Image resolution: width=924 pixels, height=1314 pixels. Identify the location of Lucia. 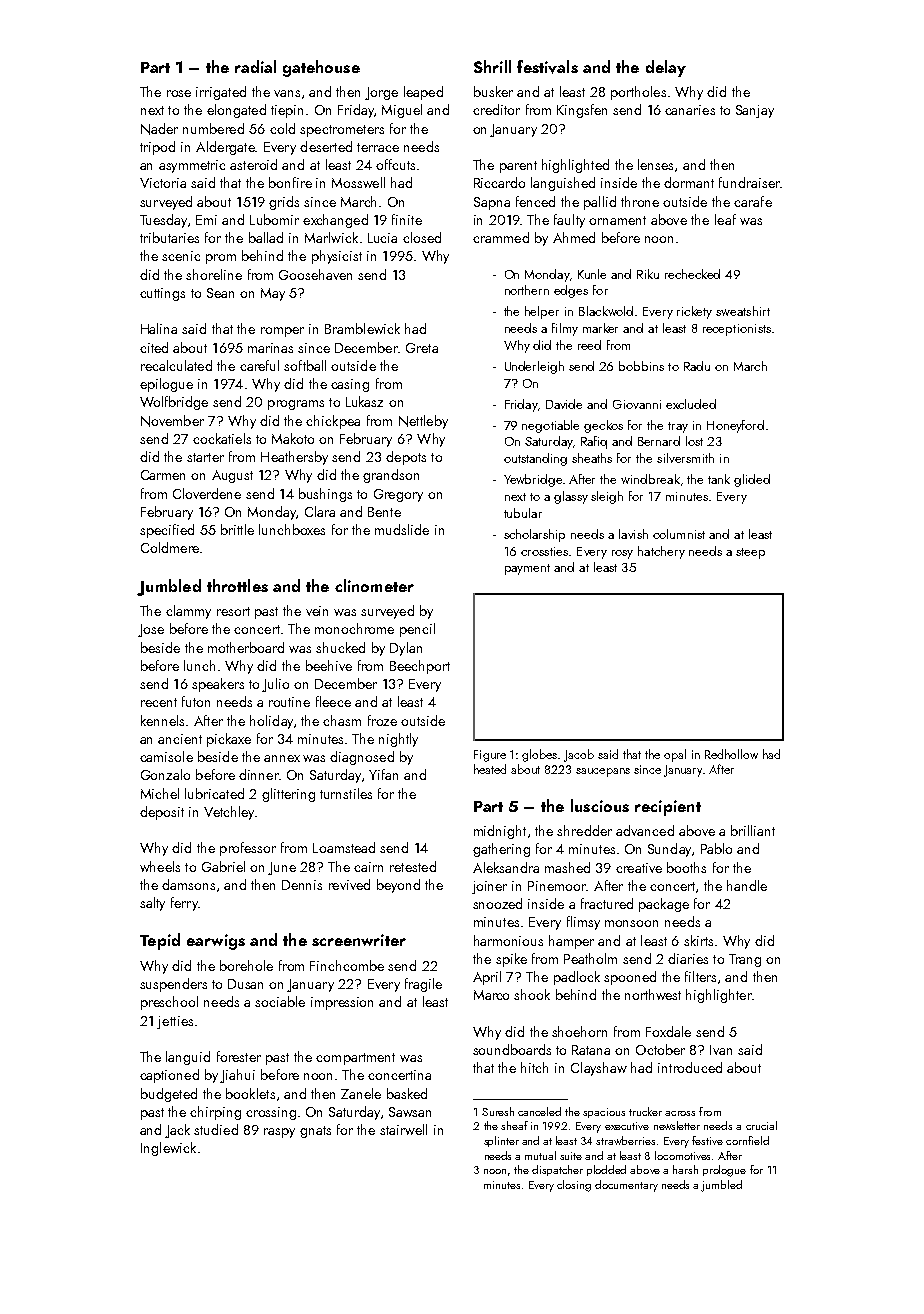
(382, 238).
